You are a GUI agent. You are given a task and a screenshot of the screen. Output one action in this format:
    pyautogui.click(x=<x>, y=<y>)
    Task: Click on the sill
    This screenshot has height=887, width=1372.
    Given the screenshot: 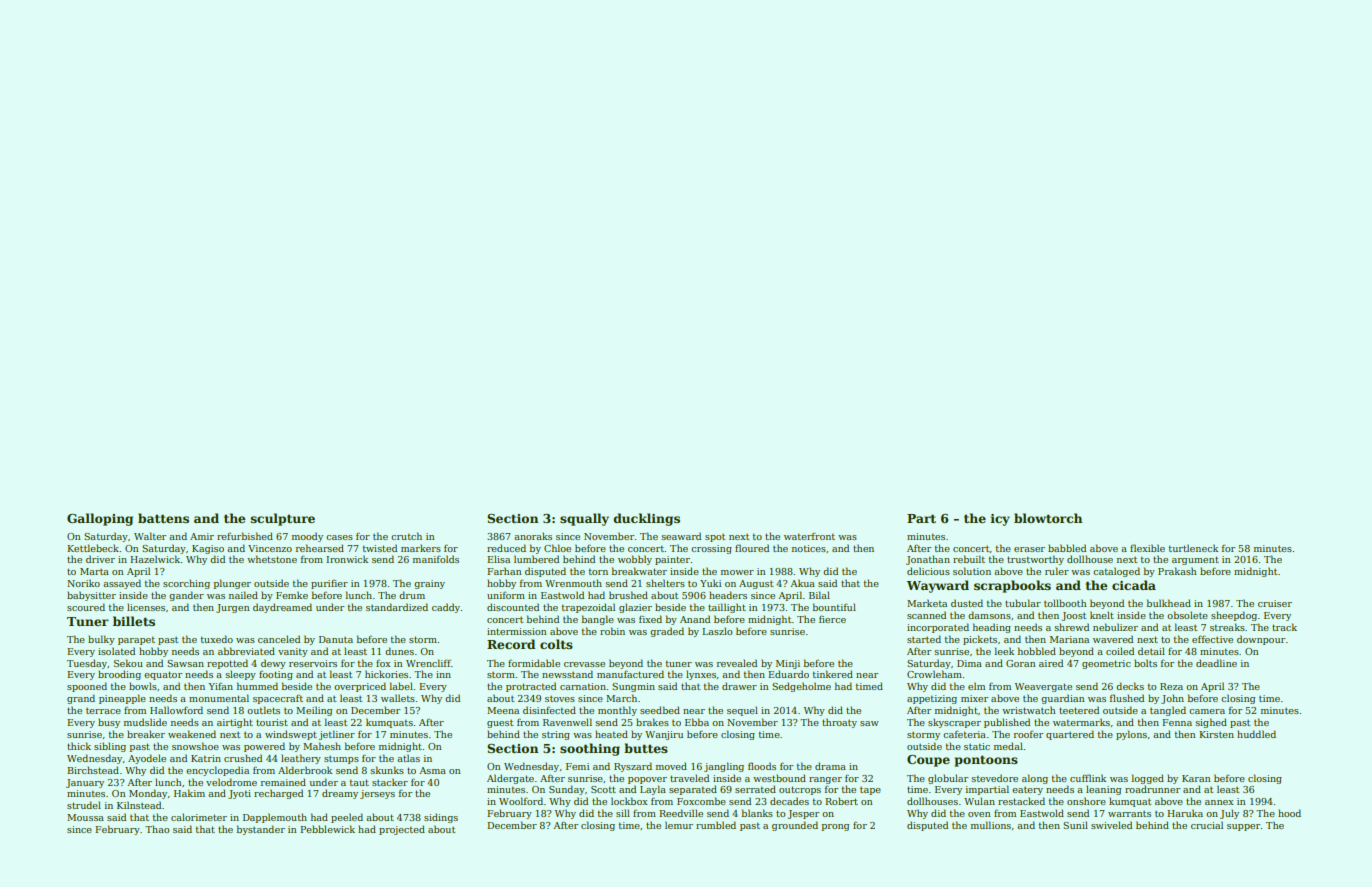 What is the action you would take?
    pyautogui.click(x=623, y=813)
